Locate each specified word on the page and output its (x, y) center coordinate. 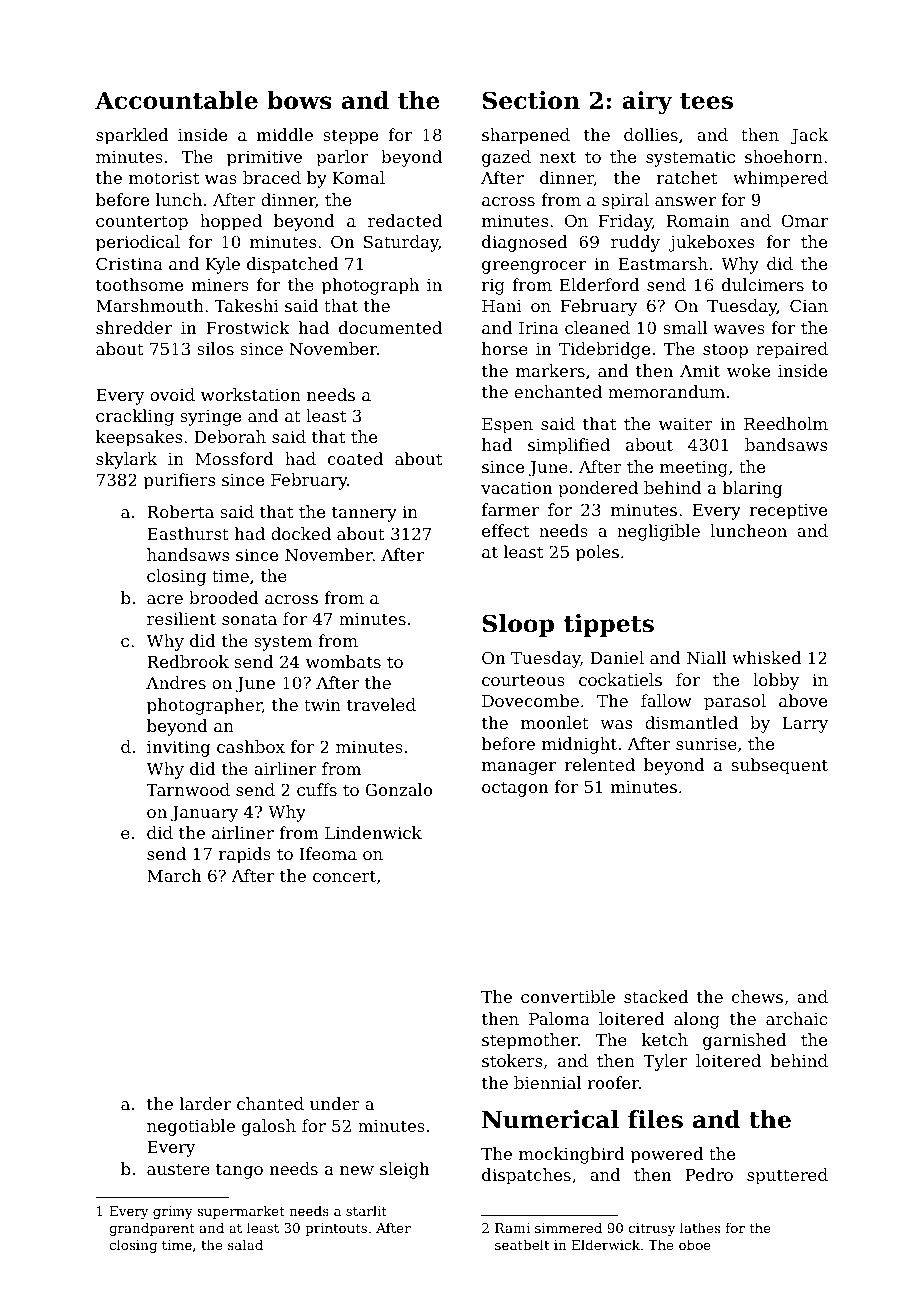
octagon (515, 789)
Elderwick (606, 1244)
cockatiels (620, 679)
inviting (179, 749)
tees (706, 101)
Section (531, 100)
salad (245, 1244)
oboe (695, 1244)
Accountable (176, 100)
